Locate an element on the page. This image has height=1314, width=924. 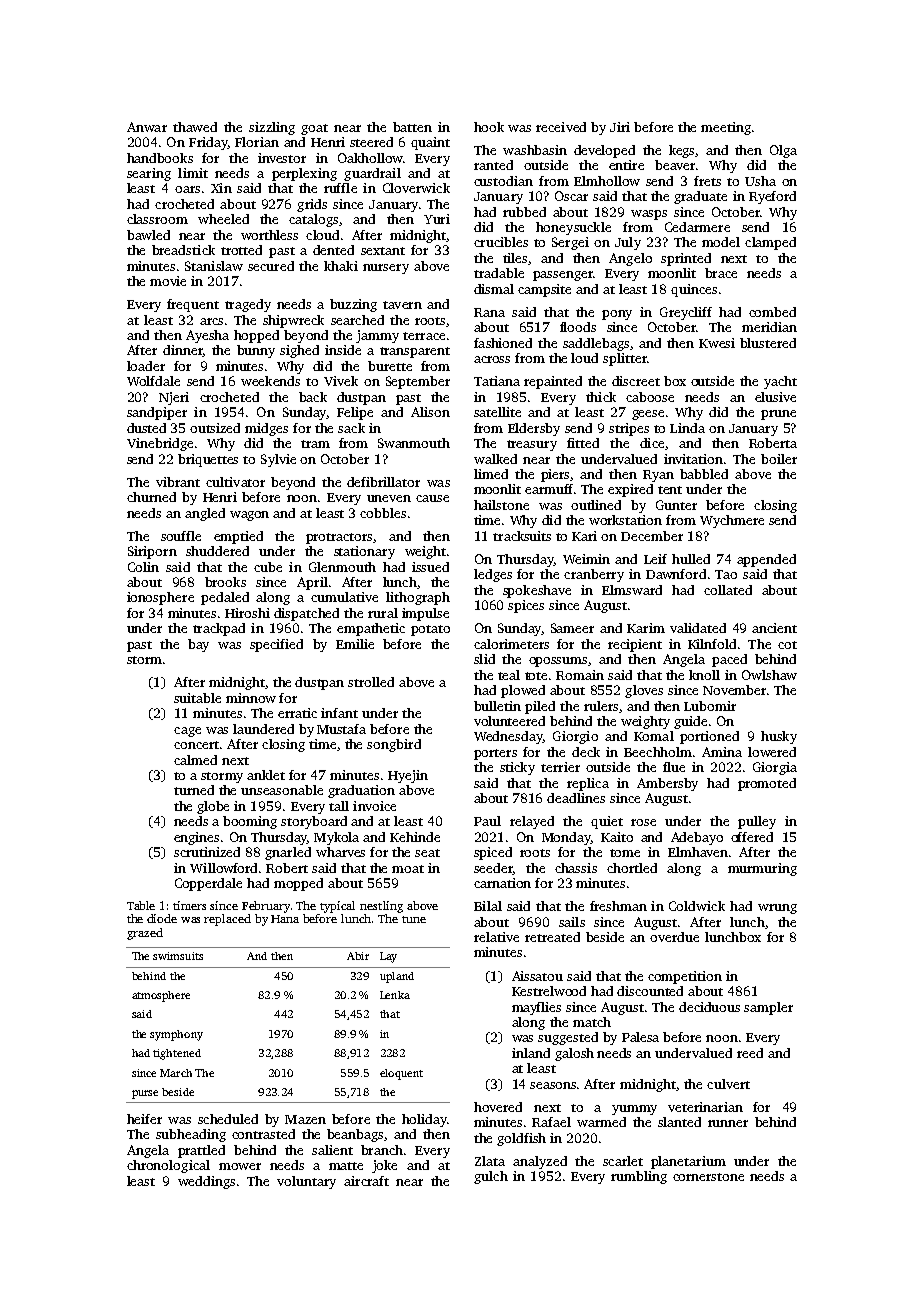
tavern is located at coordinates (402, 305).
